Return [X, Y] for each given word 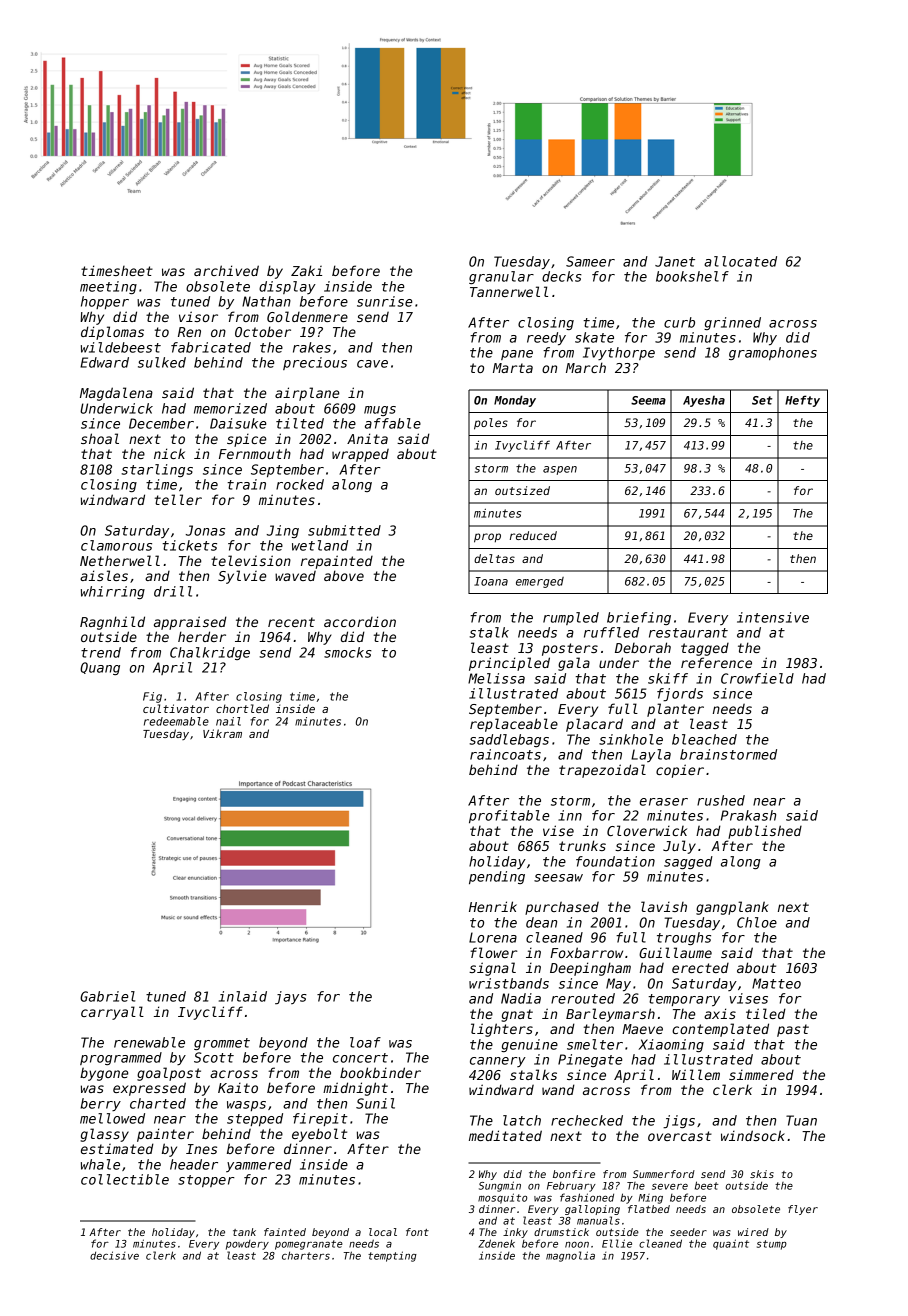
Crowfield [757, 678]
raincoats [505, 754]
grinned [732, 323]
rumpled [571, 618]
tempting [392, 1256]
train [246, 484]
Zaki [306, 270]
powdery [247, 1245]
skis [762, 1174]
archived [226, 270]
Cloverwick [647, 830]
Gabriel [107, 996]
